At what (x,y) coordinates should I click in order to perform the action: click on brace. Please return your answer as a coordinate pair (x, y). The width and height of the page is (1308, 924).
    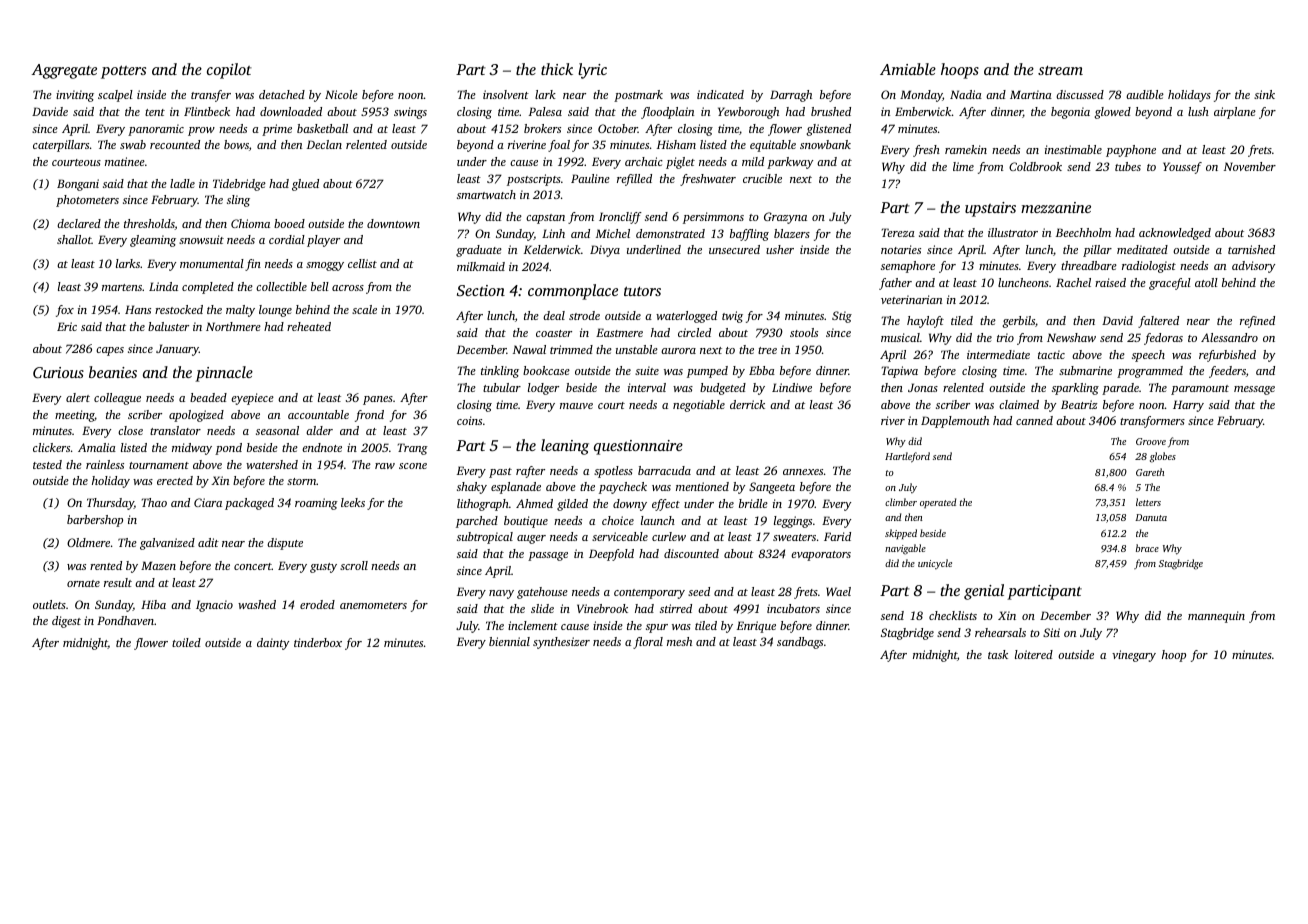
    Looking at the image, I should click on (1147, 548).
